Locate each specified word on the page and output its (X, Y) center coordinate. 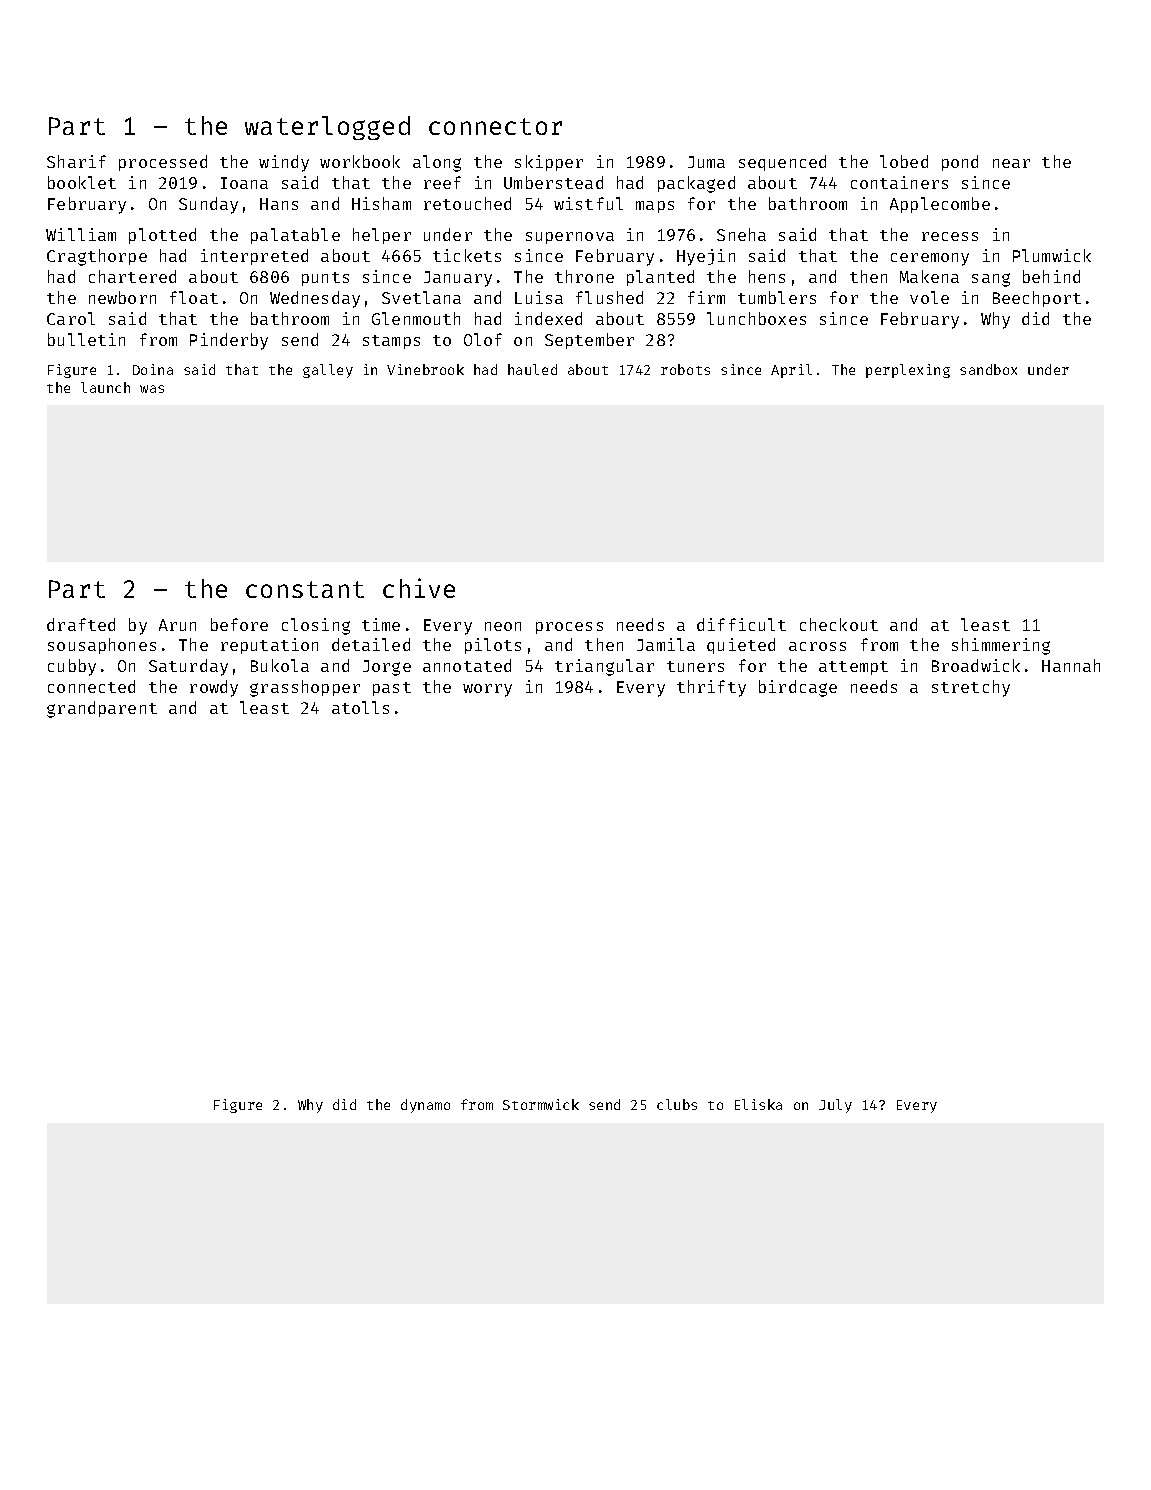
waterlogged (327, 128)
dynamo (425, 1106)
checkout (839, 624)
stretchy (971, 688)
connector (495, 126)
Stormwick (541, 1104)
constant (305, 589)
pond (960, 163)
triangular (604, 667)
